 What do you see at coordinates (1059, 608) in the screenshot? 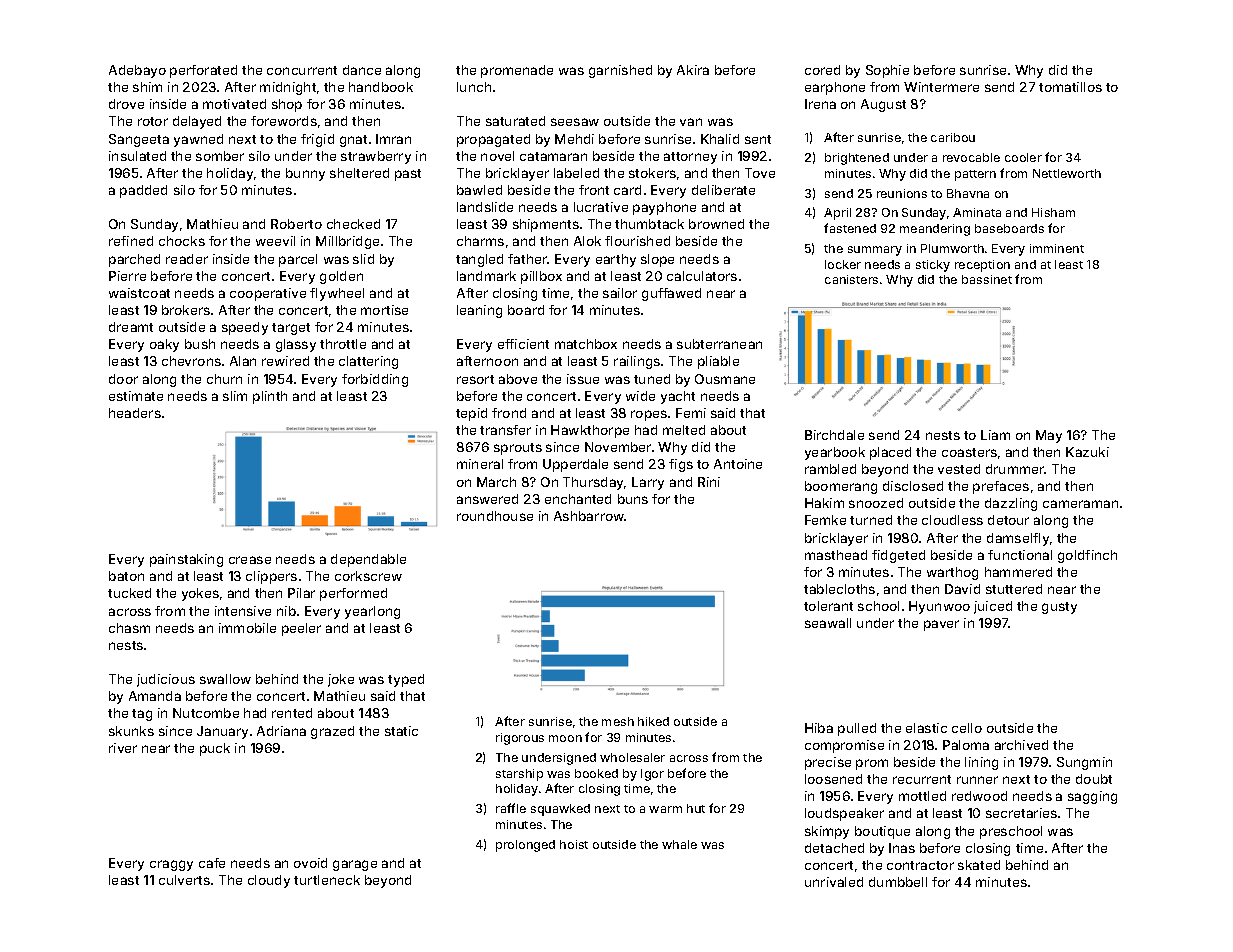
I see `gusty` at bounding box center [1059, 608].
